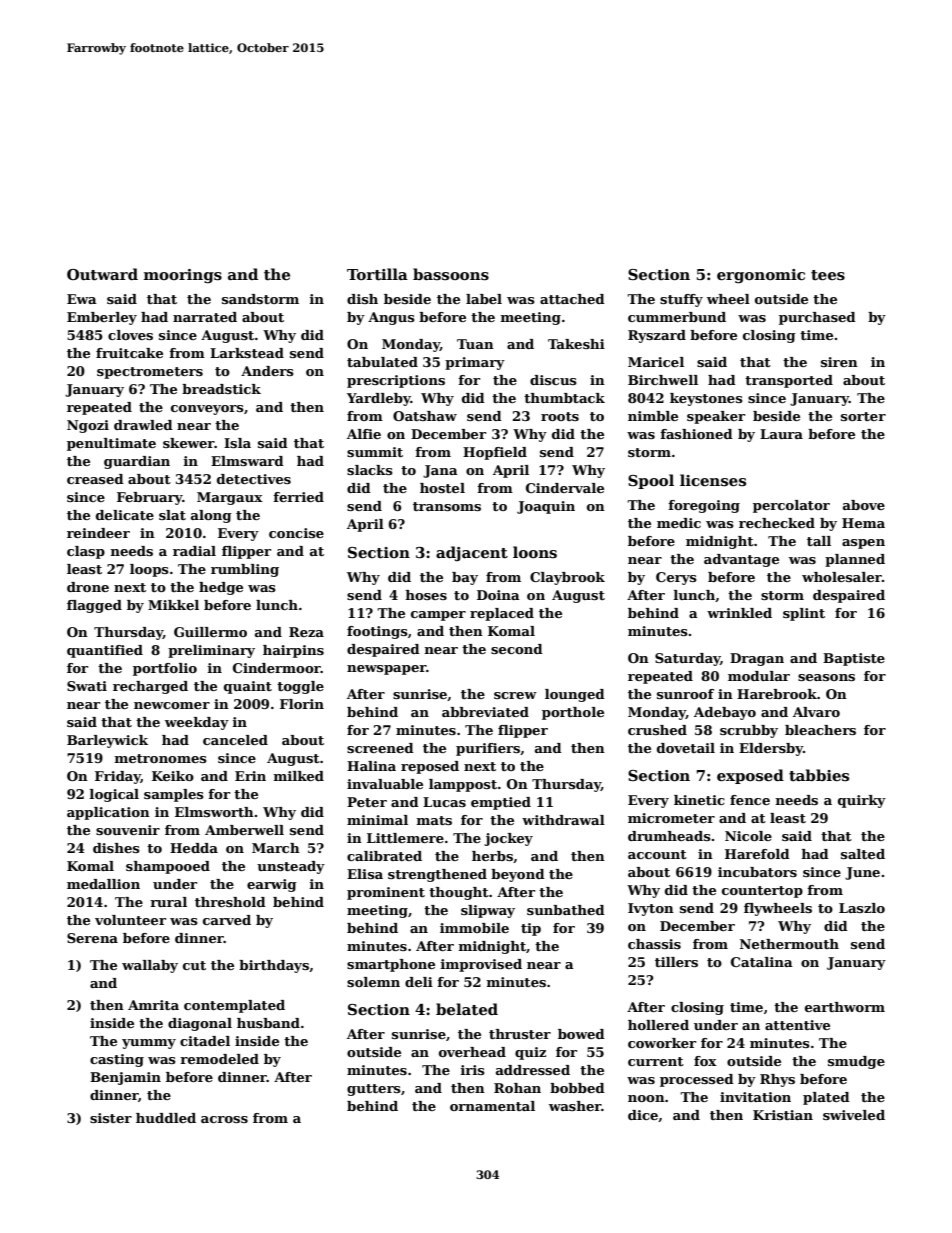 Image resolution: width=952 pixels, height=1233 pixels. I want to click on across, so click(224, 1119).
